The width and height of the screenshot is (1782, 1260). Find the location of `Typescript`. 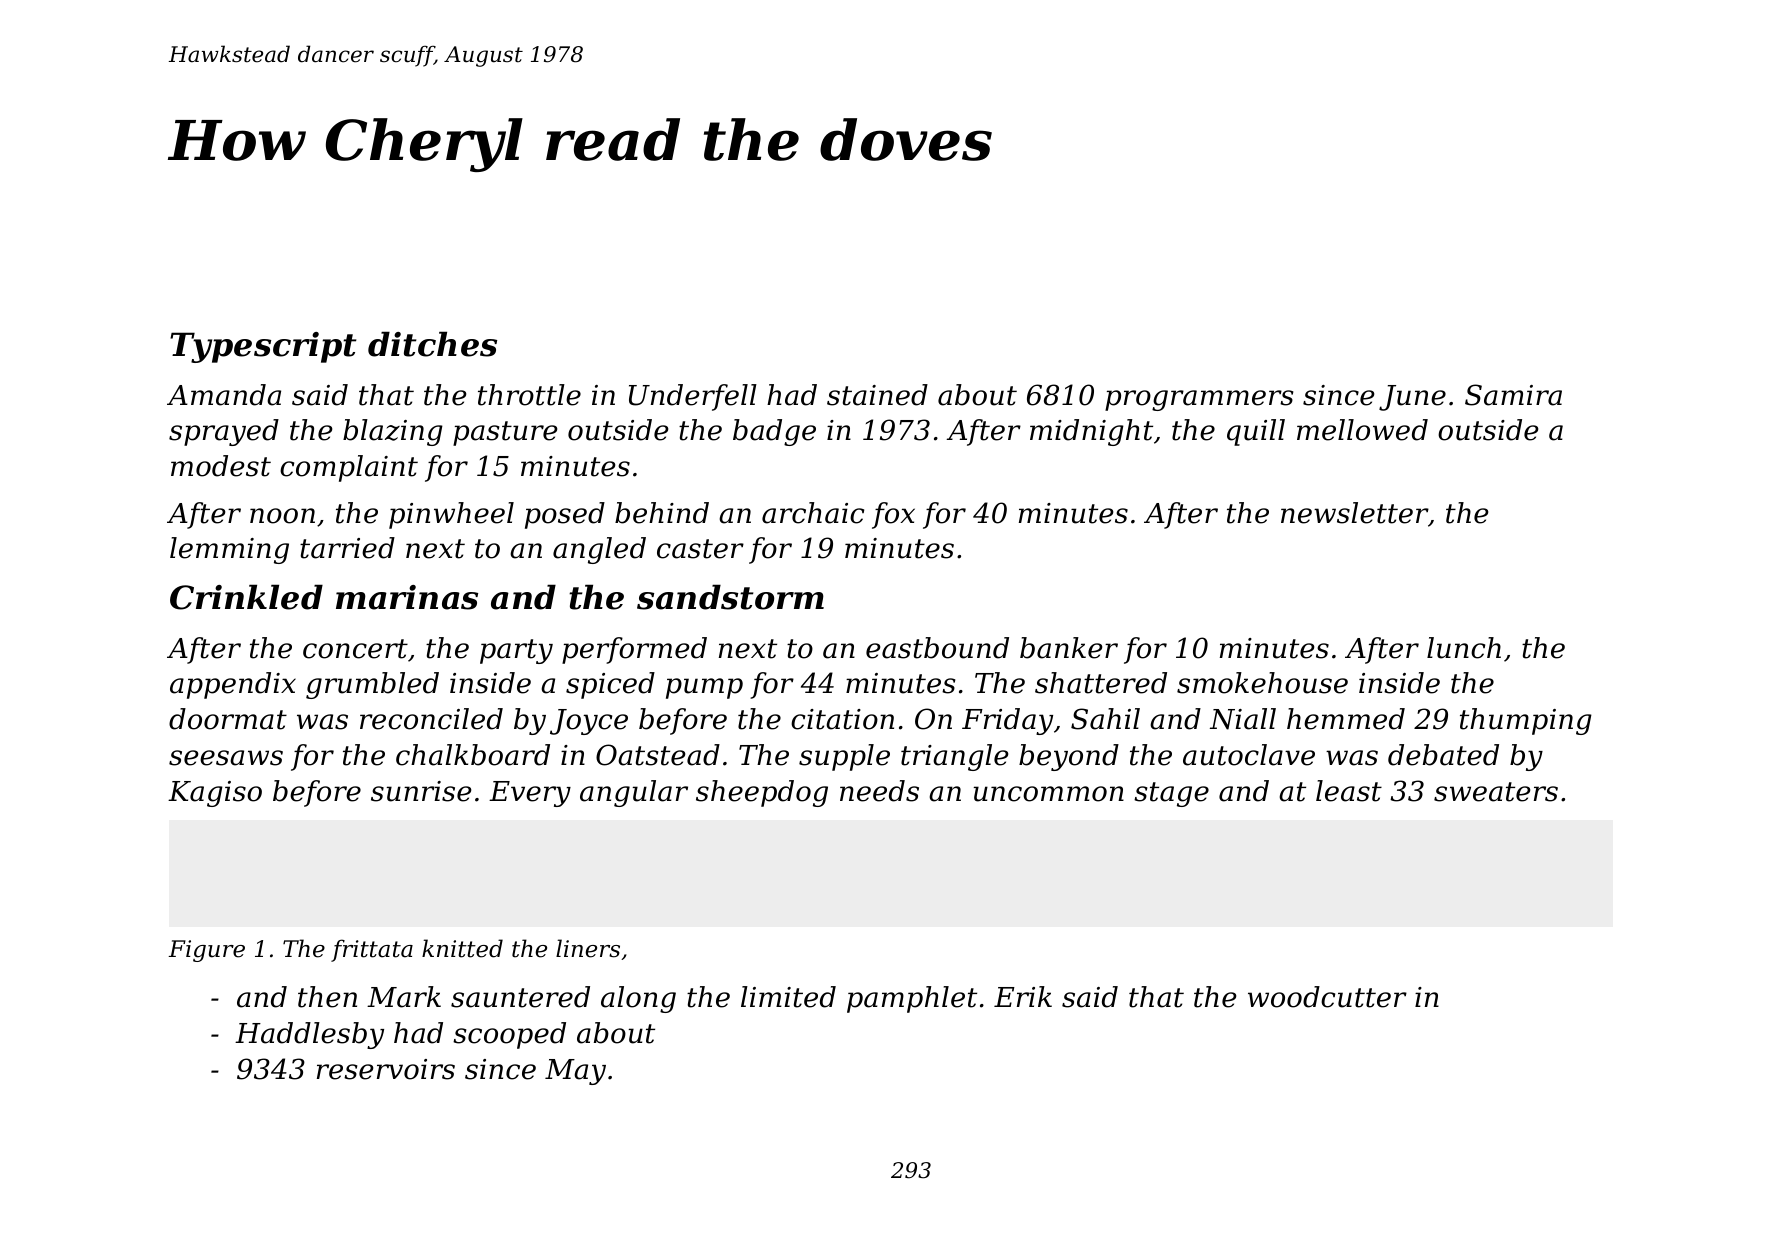

Typescript is located at coordinates (263, 347).
